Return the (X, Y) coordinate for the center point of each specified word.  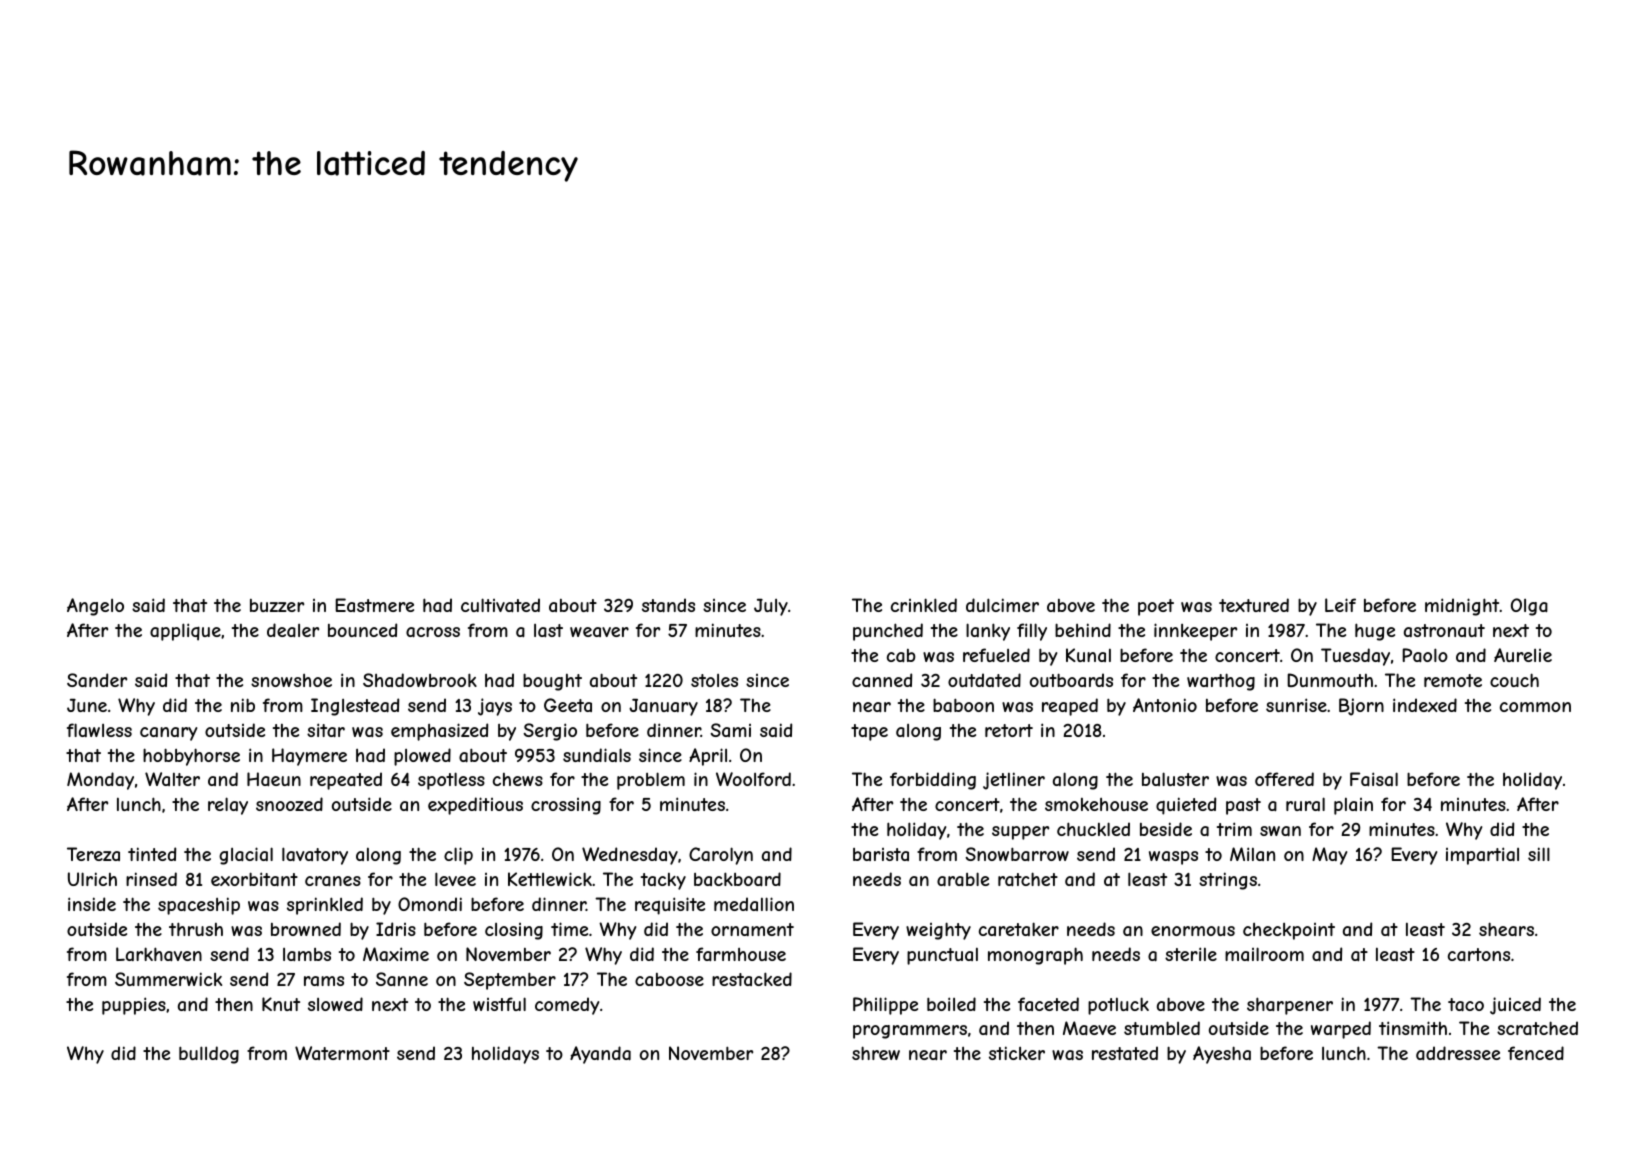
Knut (281, 1004)
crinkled (924, 605)
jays (495, 707)
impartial (1482, 856)
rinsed (151, 879)
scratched (1537, 1028)
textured (1254, 605)
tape (869, 732)
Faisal (1374, 779)
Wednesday (630, 856)
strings (1228, 881)
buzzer (277, 605)
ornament (752, 929)
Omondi (430, 904)
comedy (567, 1006)
